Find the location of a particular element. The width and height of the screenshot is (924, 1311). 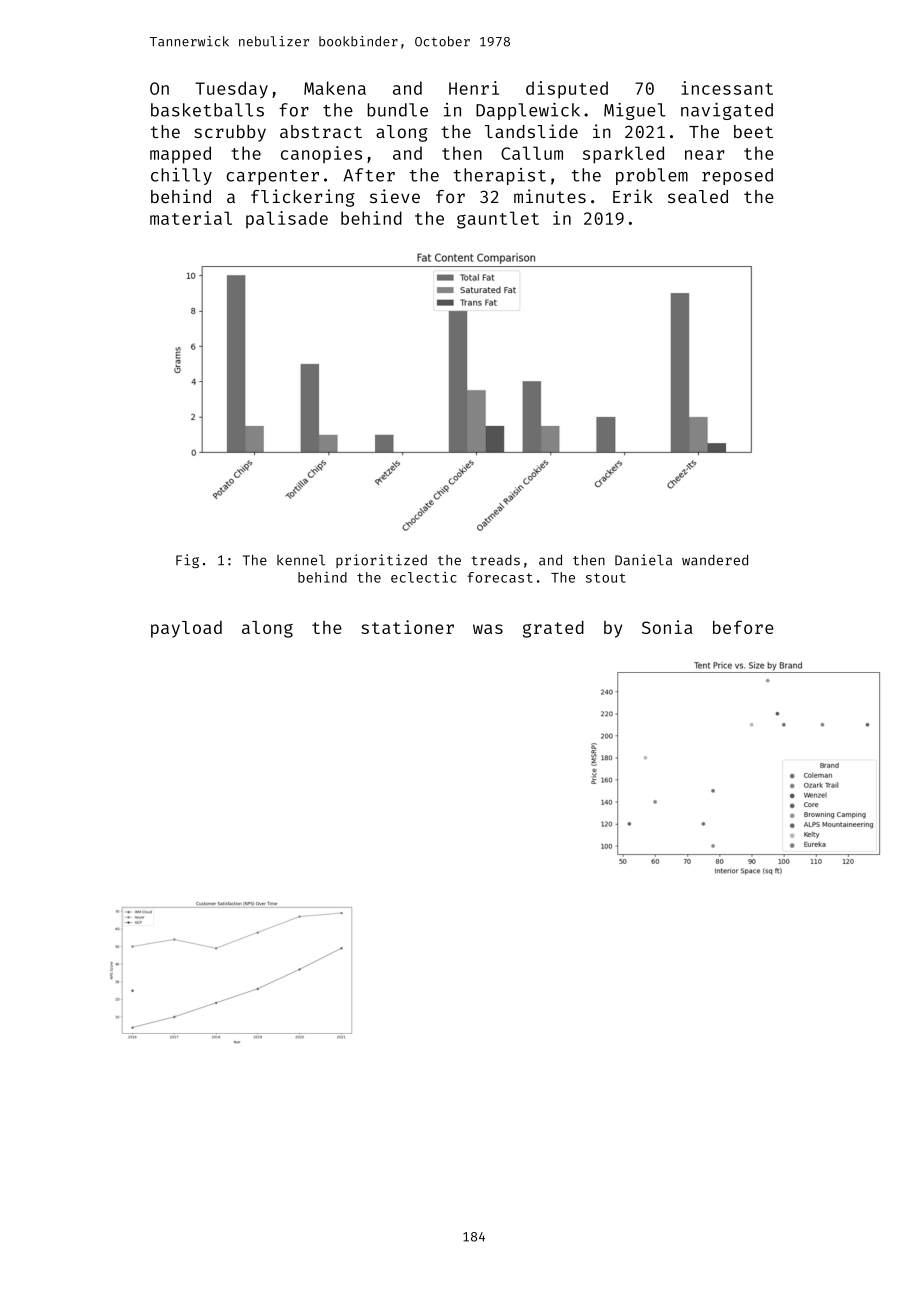

carpenter is located at coordinates (272, 177).
